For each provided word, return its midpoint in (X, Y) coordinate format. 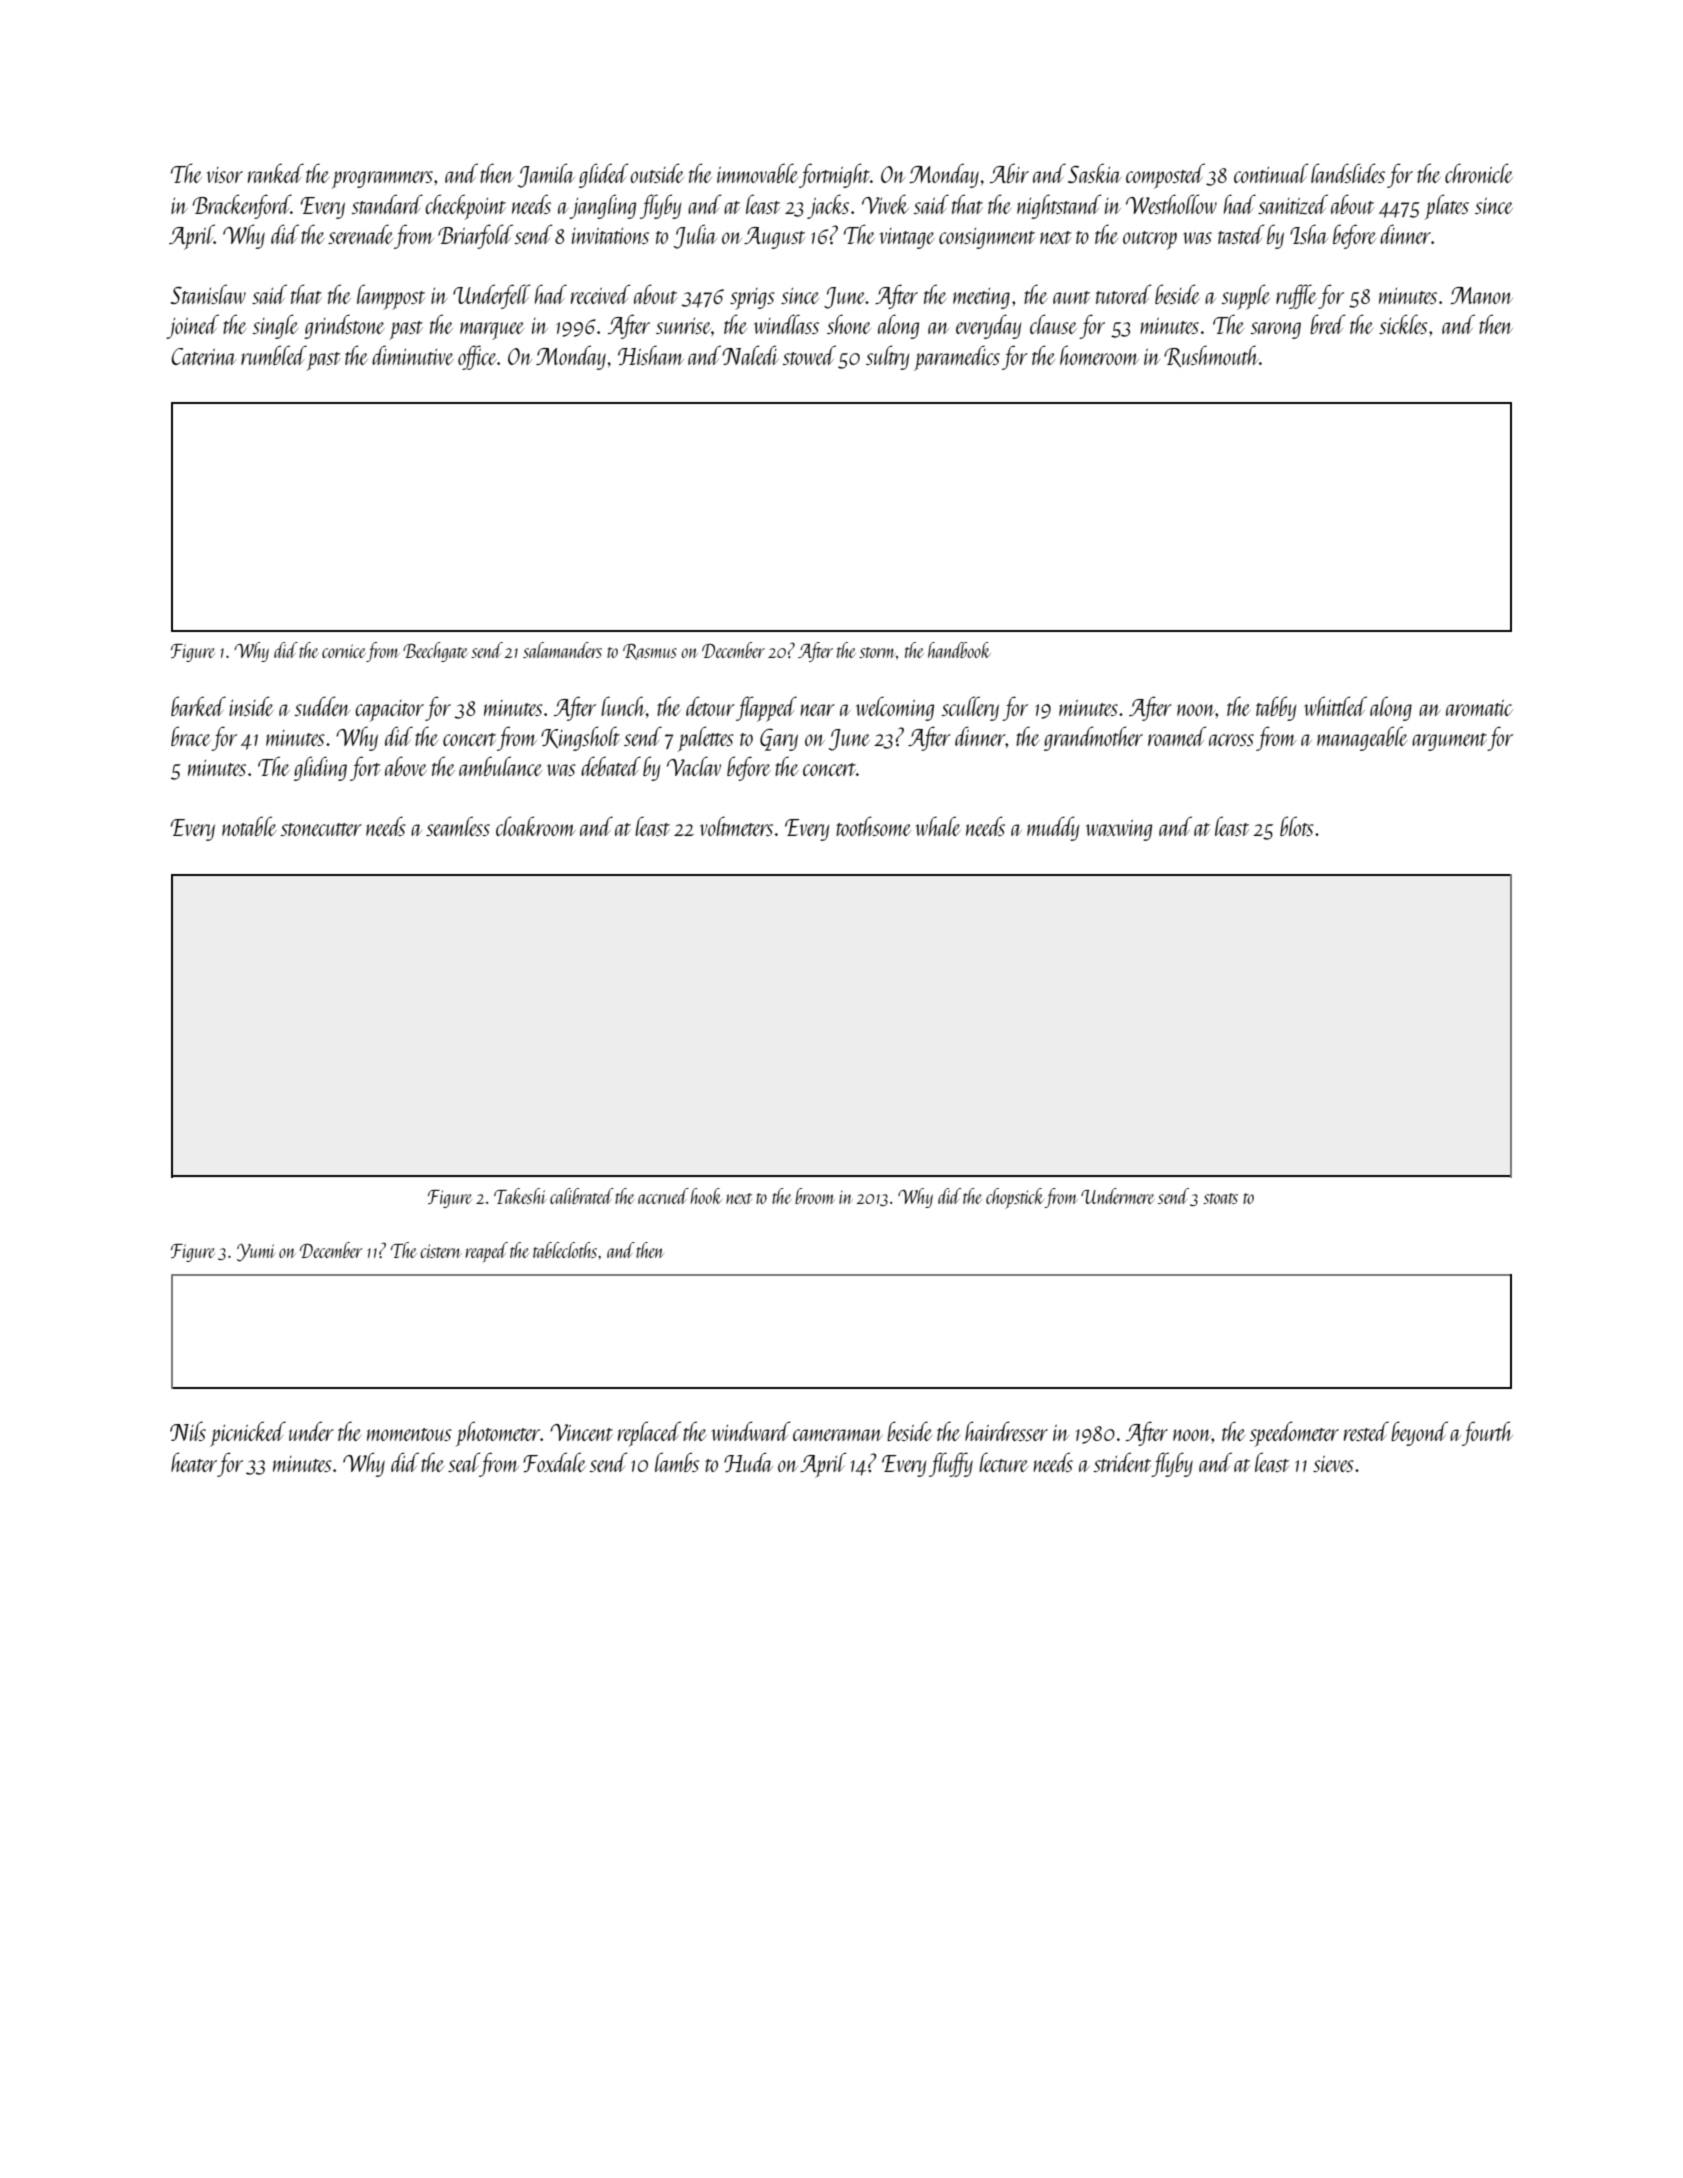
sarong (1275, 330)
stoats (1220, 1198)
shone (849, 324)
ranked (276, 173)
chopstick (1015, 1198)
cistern (441, 1251)
